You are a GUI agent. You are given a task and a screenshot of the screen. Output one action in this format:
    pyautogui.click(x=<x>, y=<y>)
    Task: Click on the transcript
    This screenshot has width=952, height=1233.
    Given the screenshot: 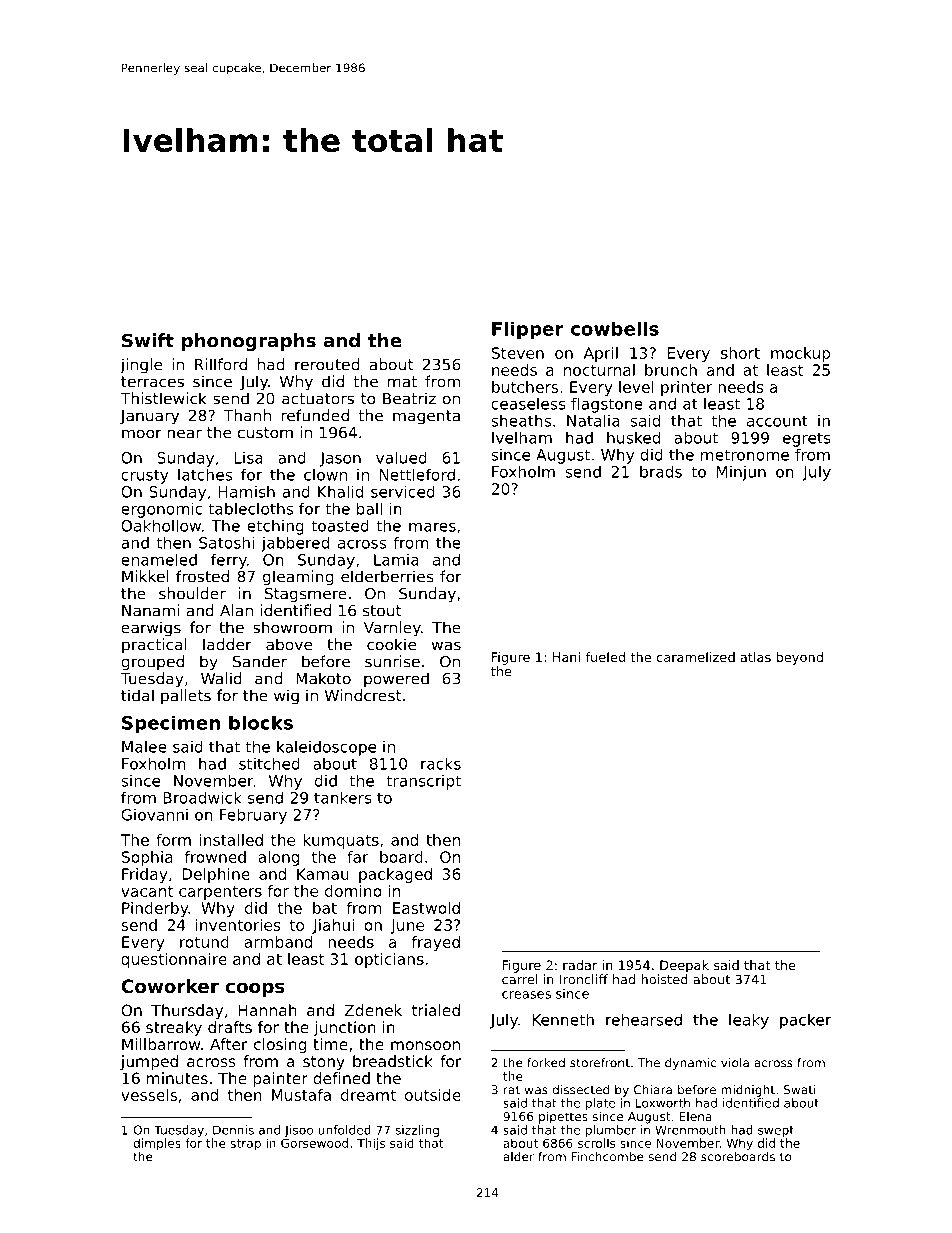 What is the action you would take?
    pyautogui.click(x=423, y=782)
